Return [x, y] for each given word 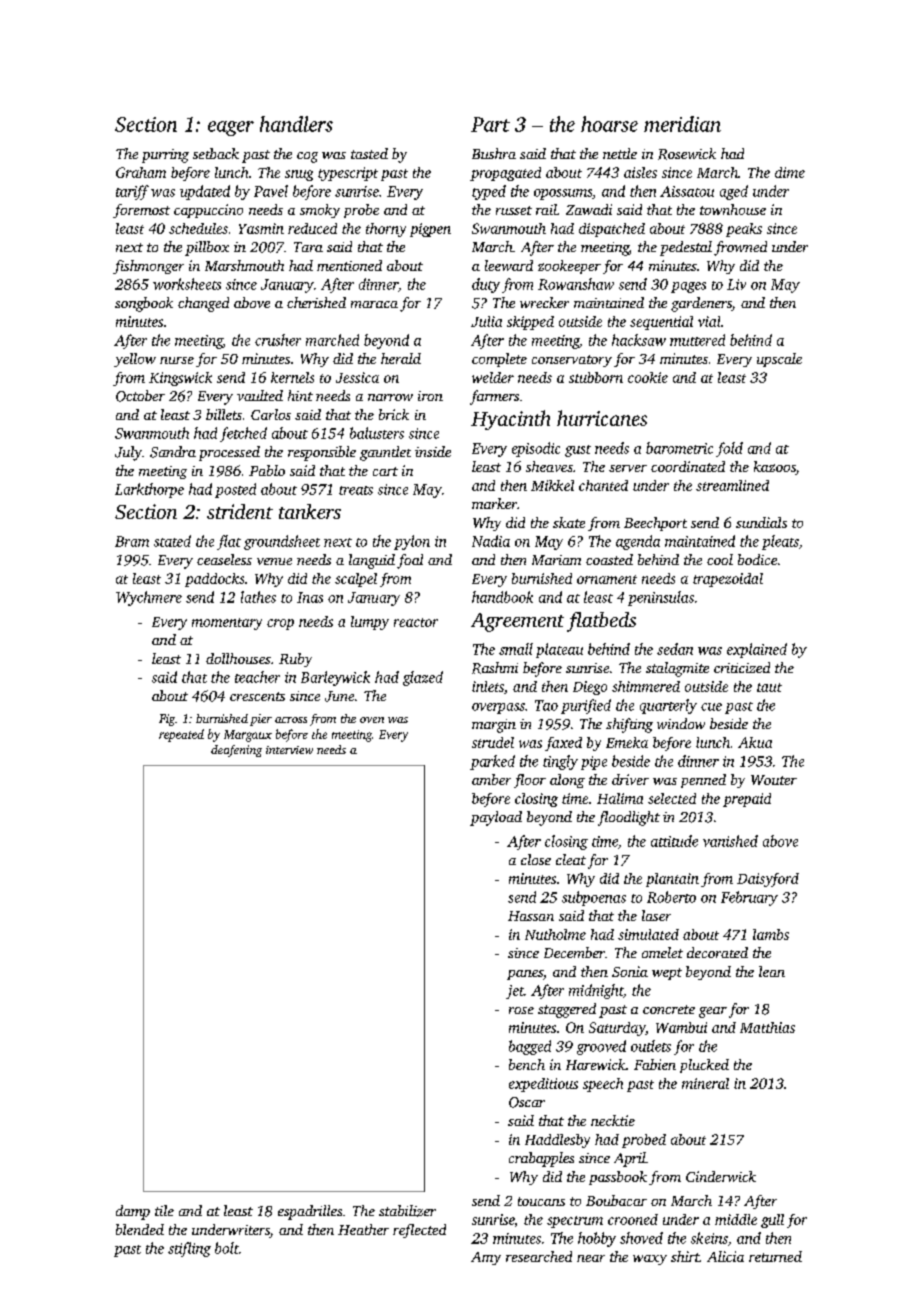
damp [133, 1212]
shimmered [646, 686]
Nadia [491, 541]
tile [164, 1210]
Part [490, 124]
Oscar [527, 1102]
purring [165, 156]
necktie [613, 1120]
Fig [167, 720]
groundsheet [282, 542]
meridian [682, 124]
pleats [780, 542]
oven [372, 720]
